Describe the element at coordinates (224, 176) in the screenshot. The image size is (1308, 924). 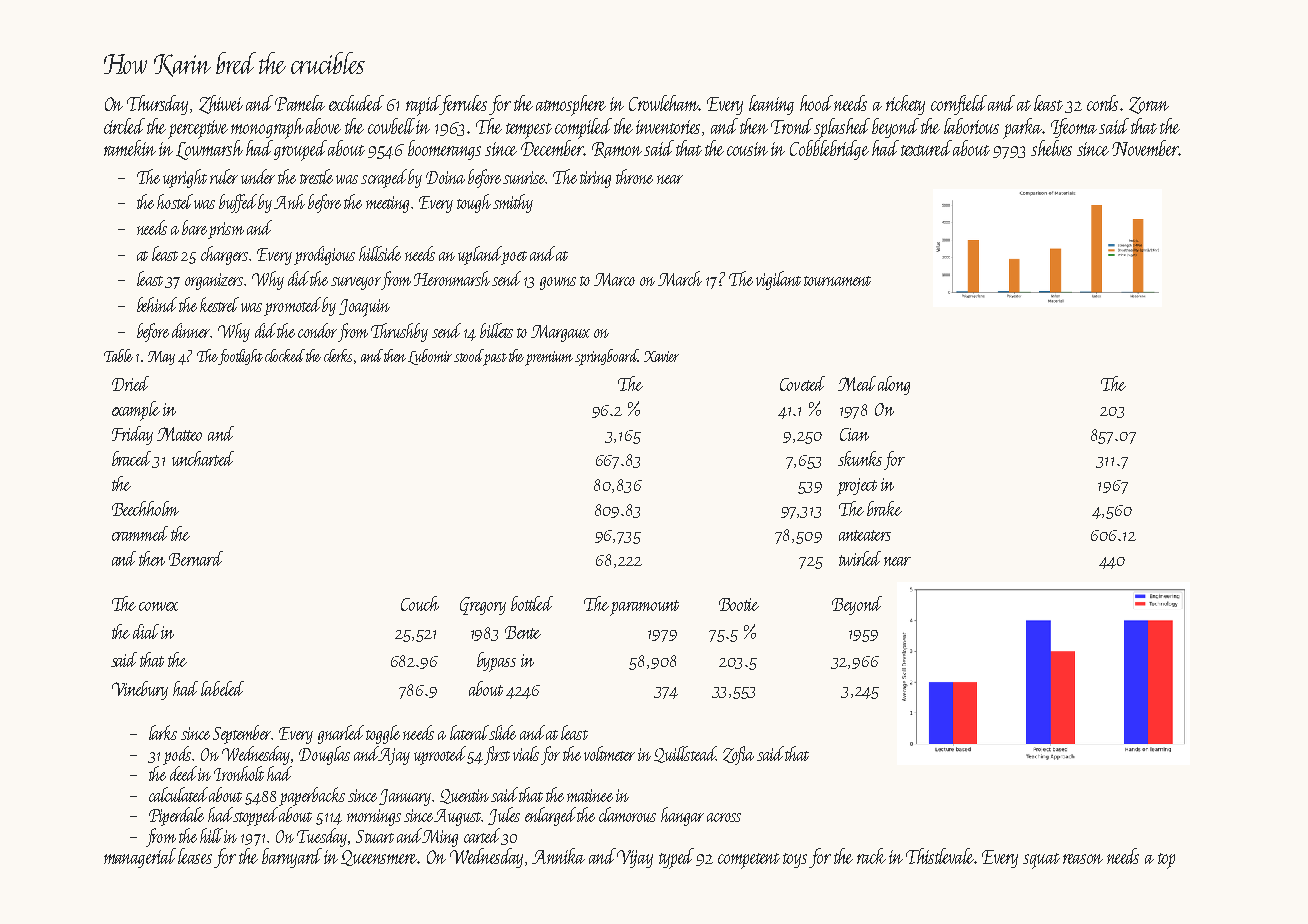
I see `ruler` at that location.
